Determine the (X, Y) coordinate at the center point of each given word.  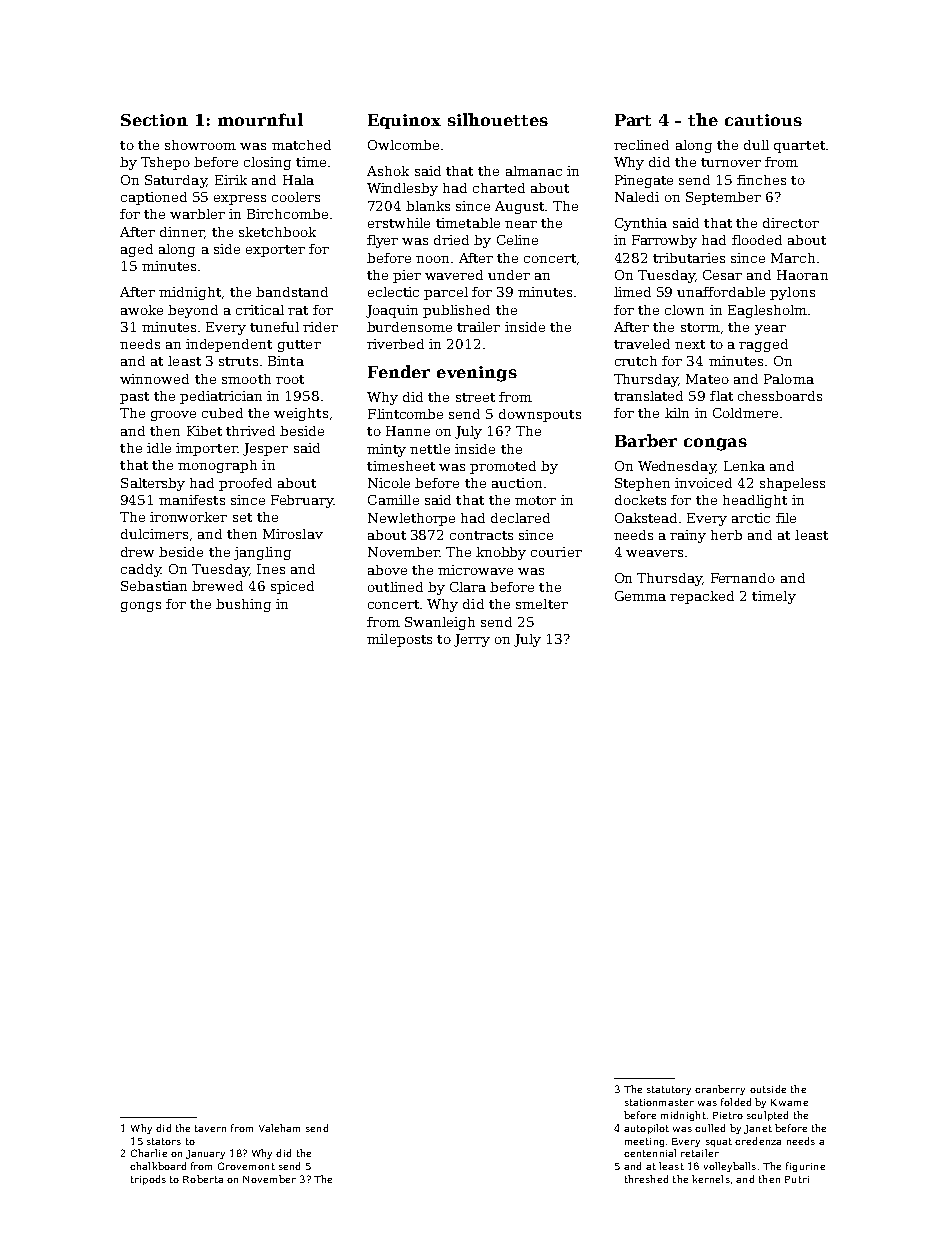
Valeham (279, 1128)
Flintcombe (405, 414)
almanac (534, 171)
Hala (298, 180)
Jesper (265, 449)
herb (726, 535)
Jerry (472, 640)
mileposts (399, 640)
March (793, 258)
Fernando (743, 578)
